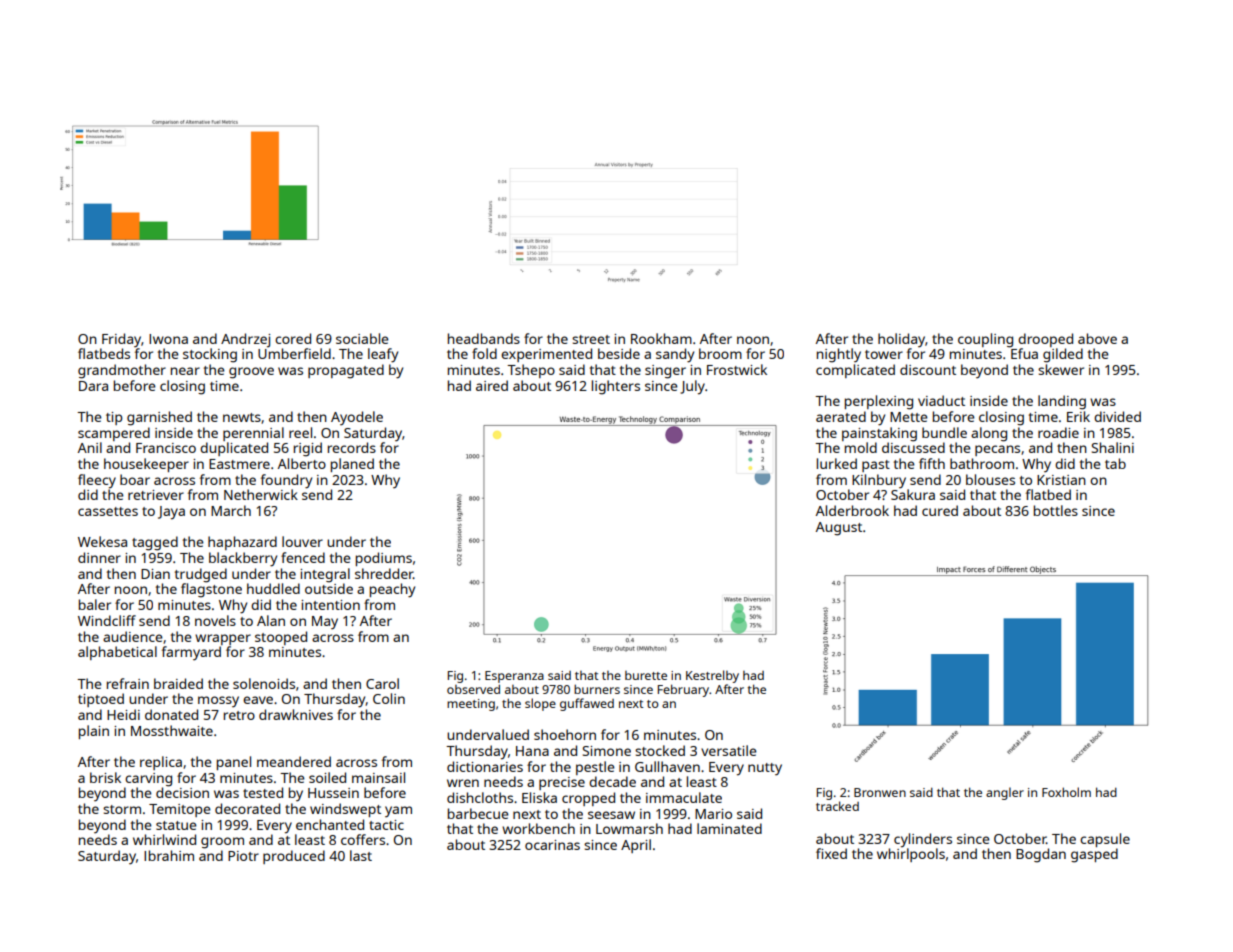 The image size is (1233, 952). What do you see at coordinates (361, 855) in the image?
I see `last` at bounding box center [361, 855].
